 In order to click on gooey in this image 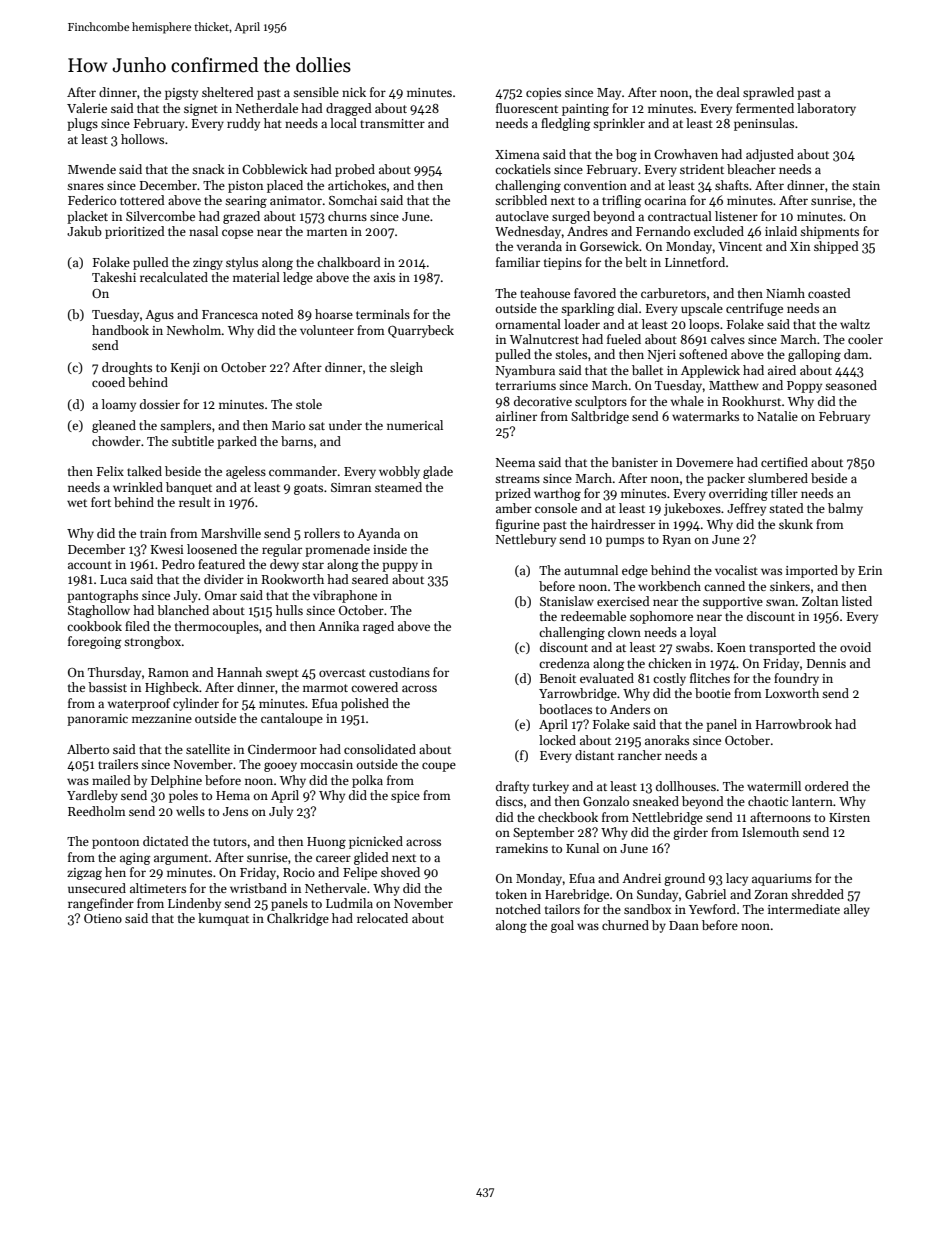, I will do `click(280, 767)`.
